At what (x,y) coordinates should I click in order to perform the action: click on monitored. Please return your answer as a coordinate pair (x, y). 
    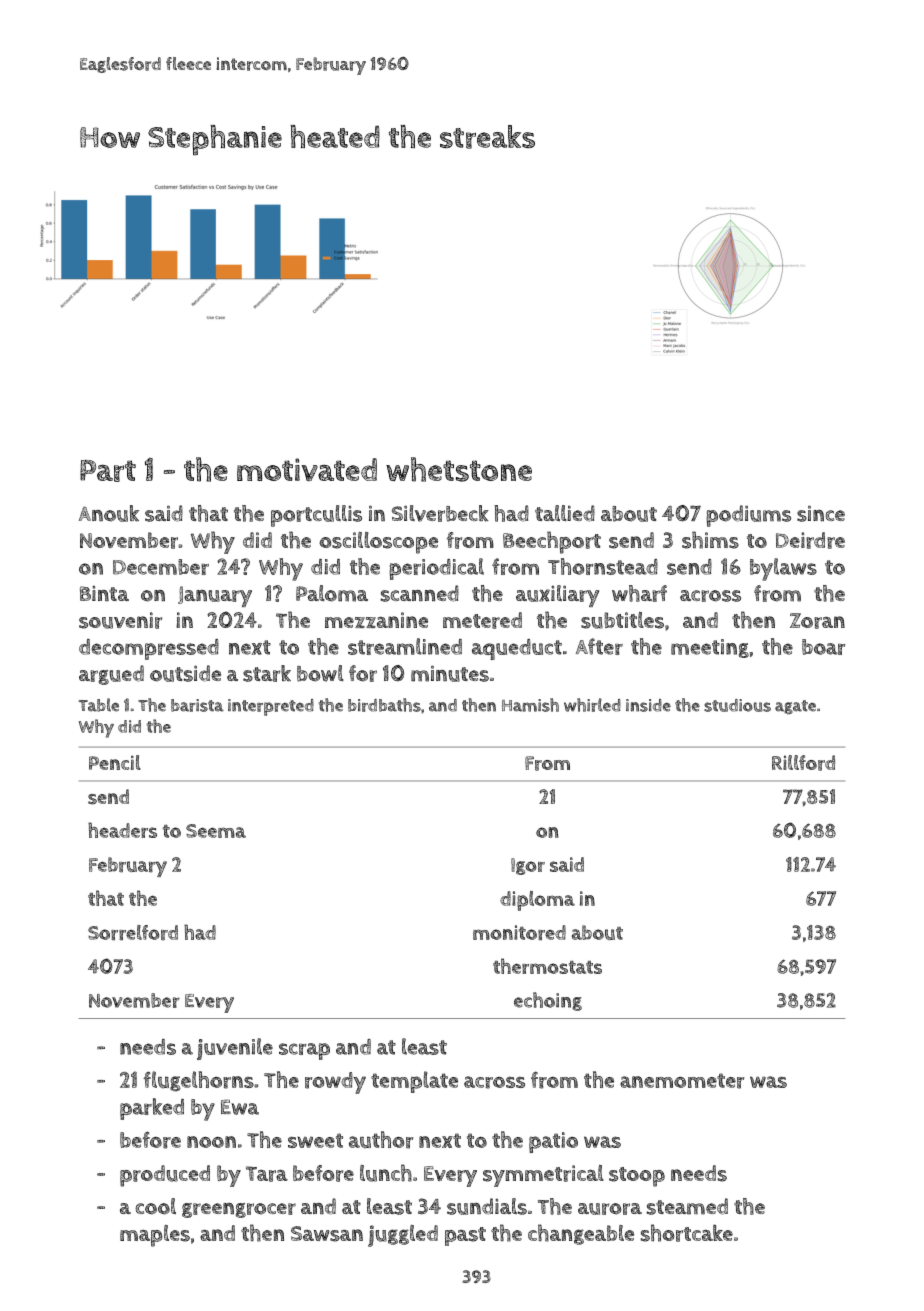
    Looking at the image, I should click on (519, 933).
